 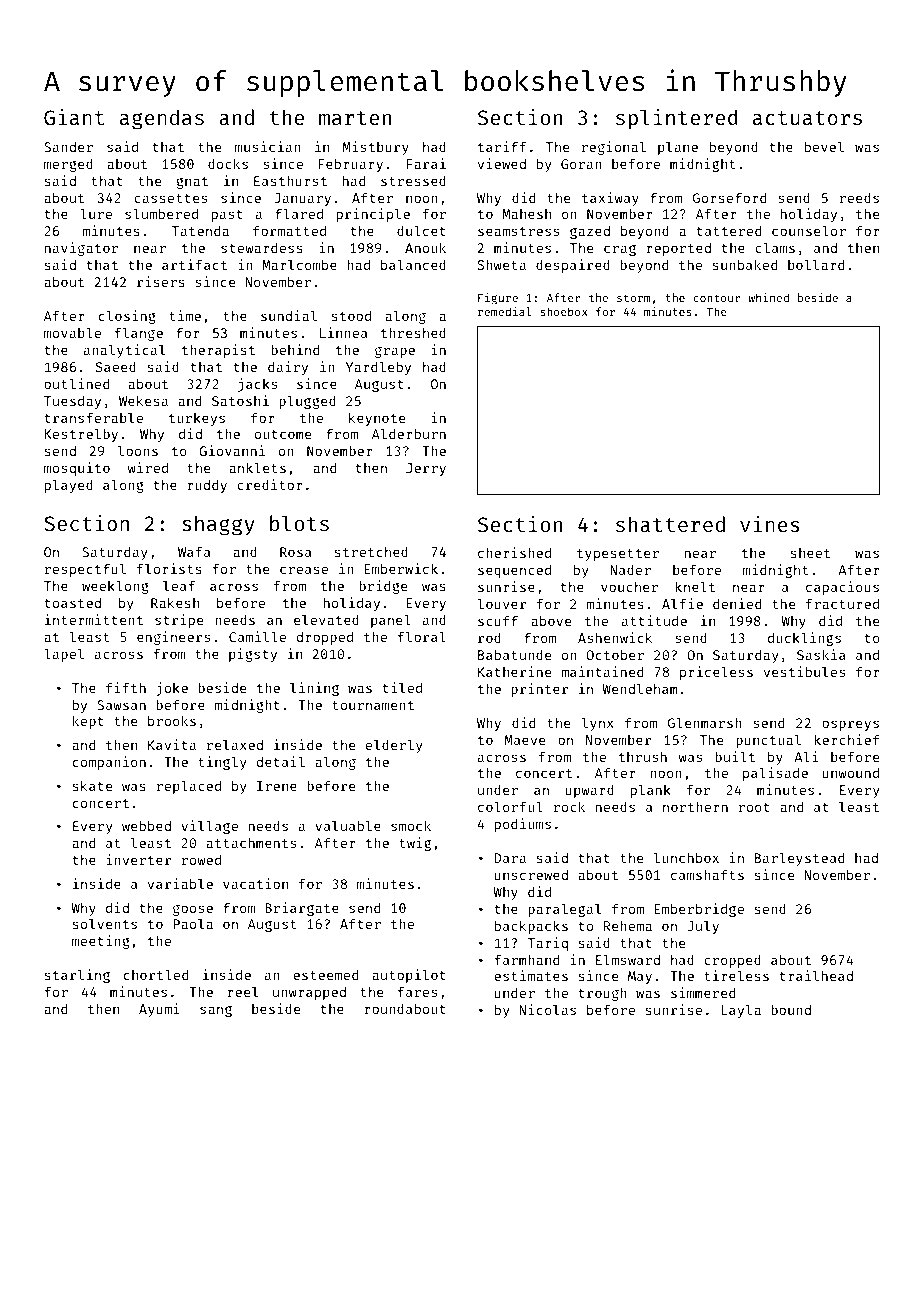 What do you see at coordinates (159, 1010) in the screenshot?
I see `Ayumi` at bounding box center [159, 1010].
